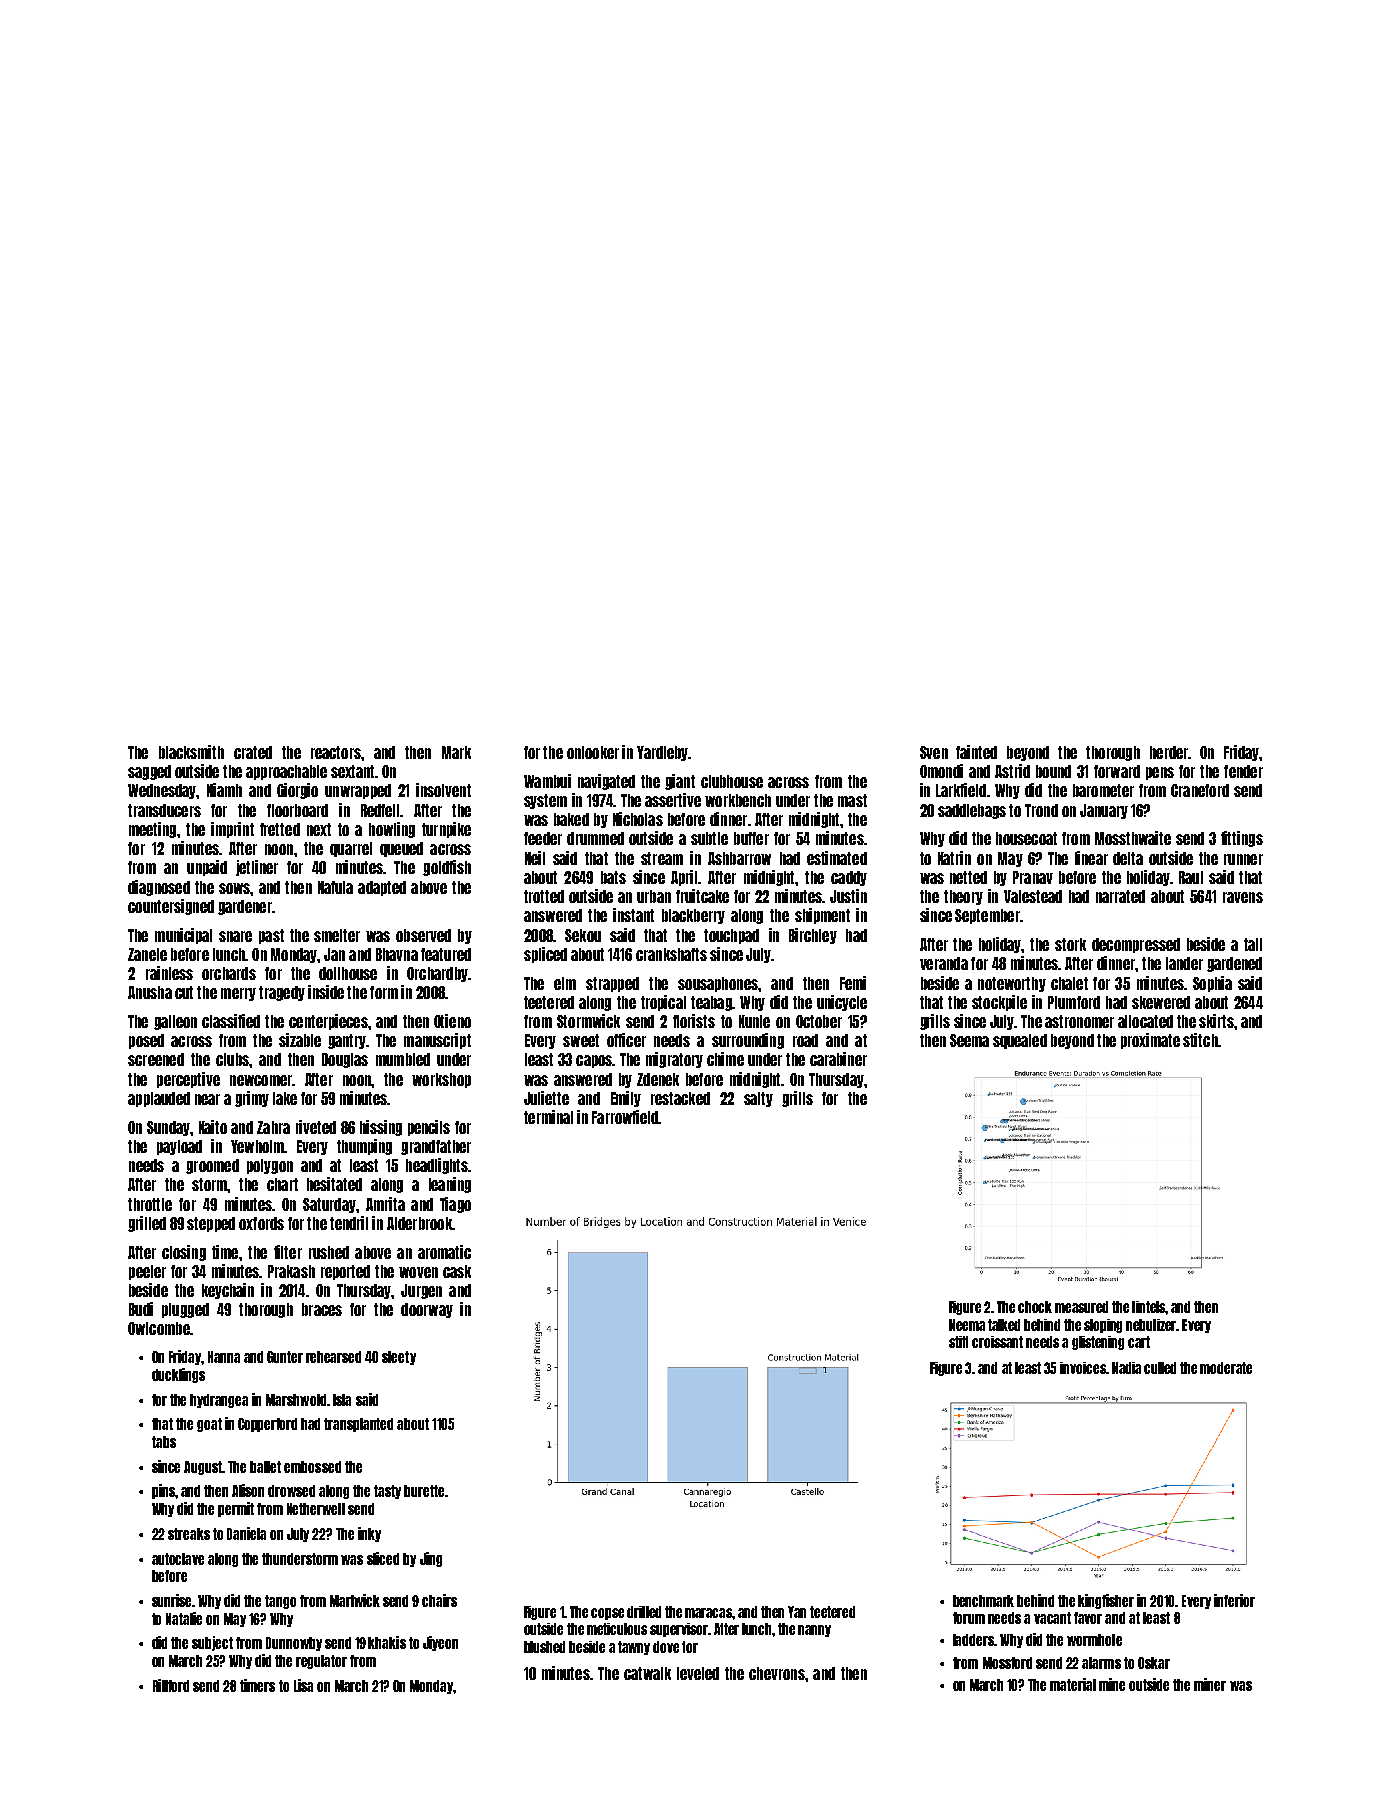  I want to click on Trond, so click(1041, 810).
